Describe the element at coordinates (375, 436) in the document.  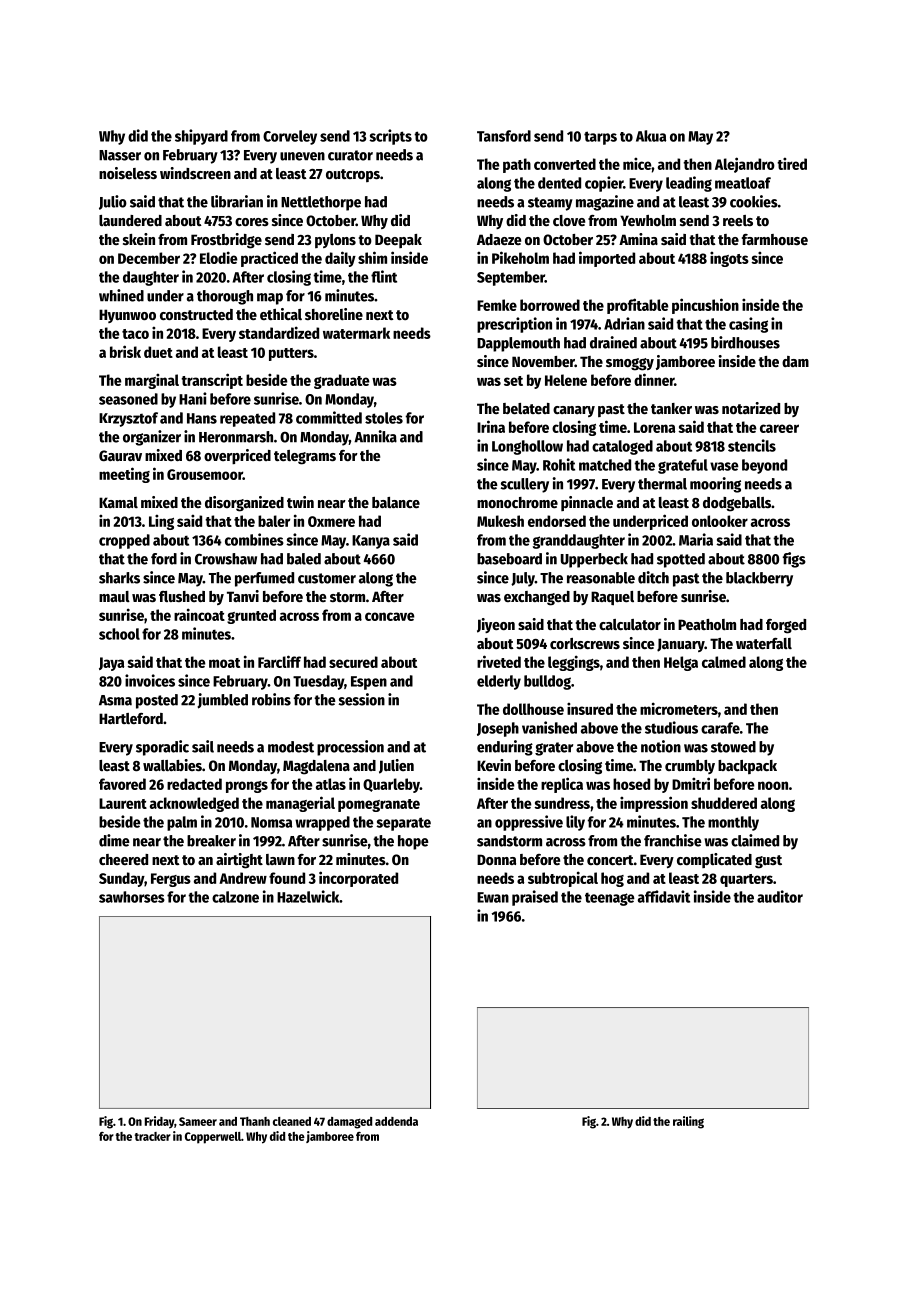
I see `Annika` at that location.
